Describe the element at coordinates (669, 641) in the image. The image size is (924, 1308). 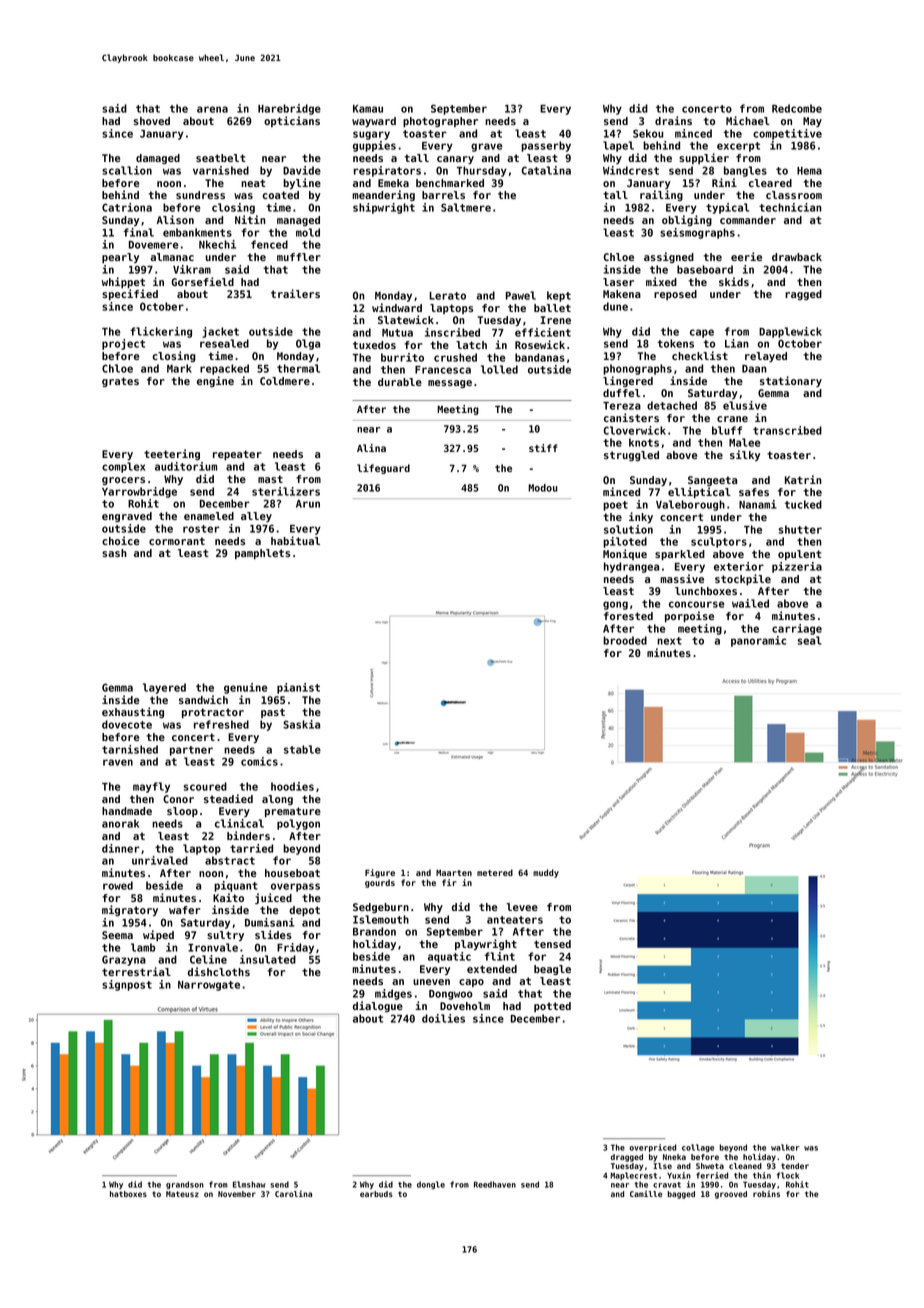
I see `next` at that location.
